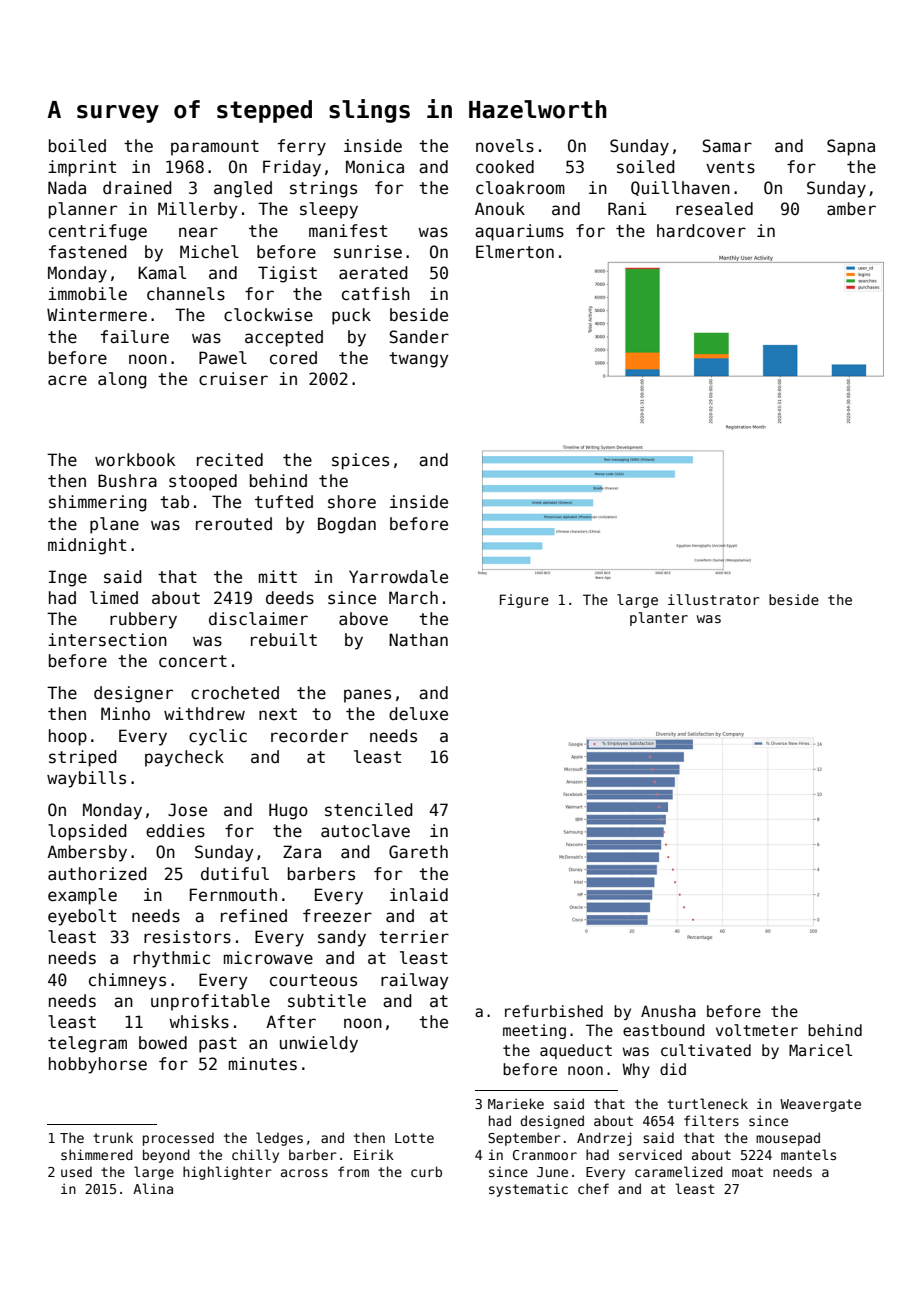 The height and width of the screenshot is (1308, 924). I want to click on hobbyhorse, so click(98, 1065).
